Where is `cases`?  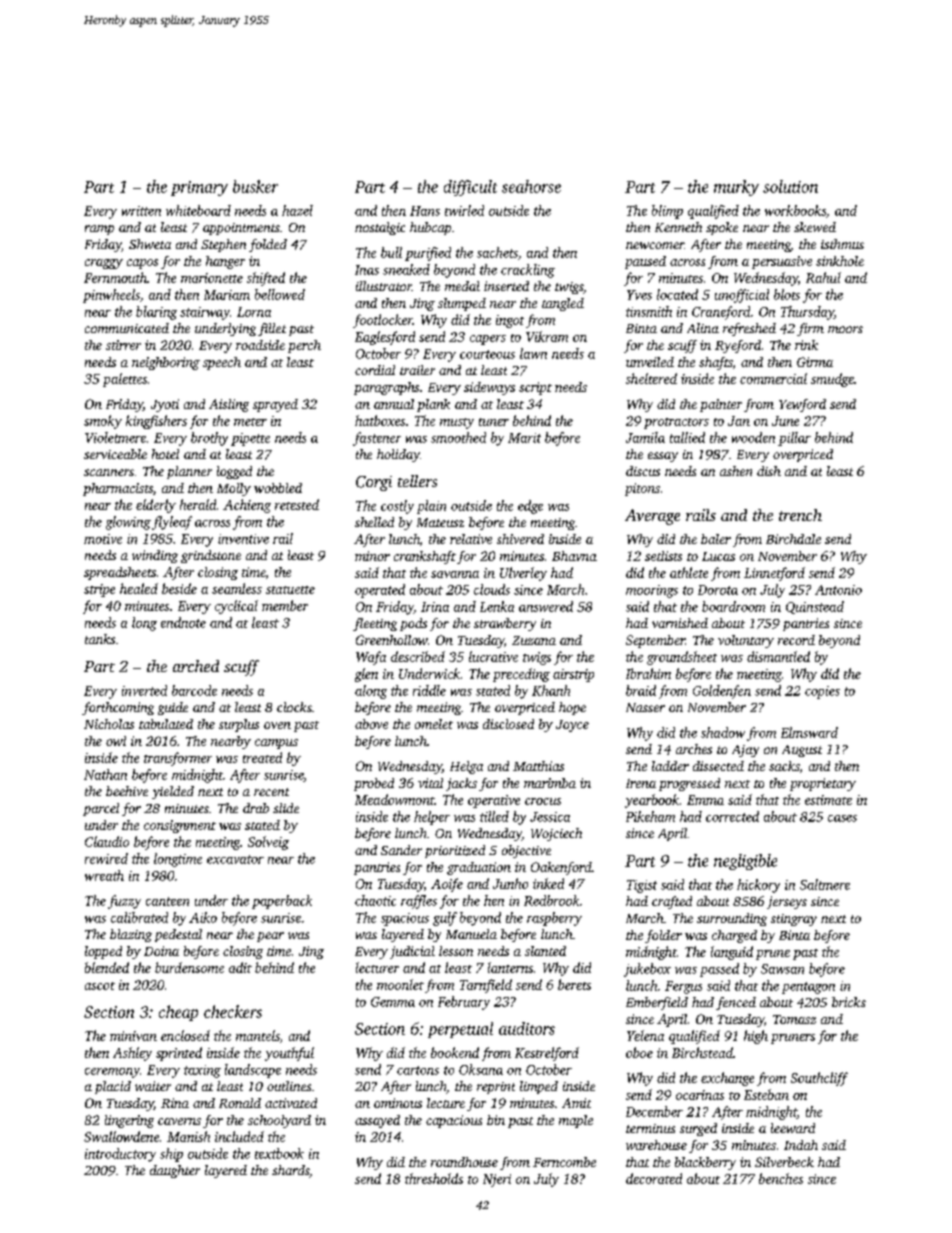
cases is located at coordinates (842, 818).
